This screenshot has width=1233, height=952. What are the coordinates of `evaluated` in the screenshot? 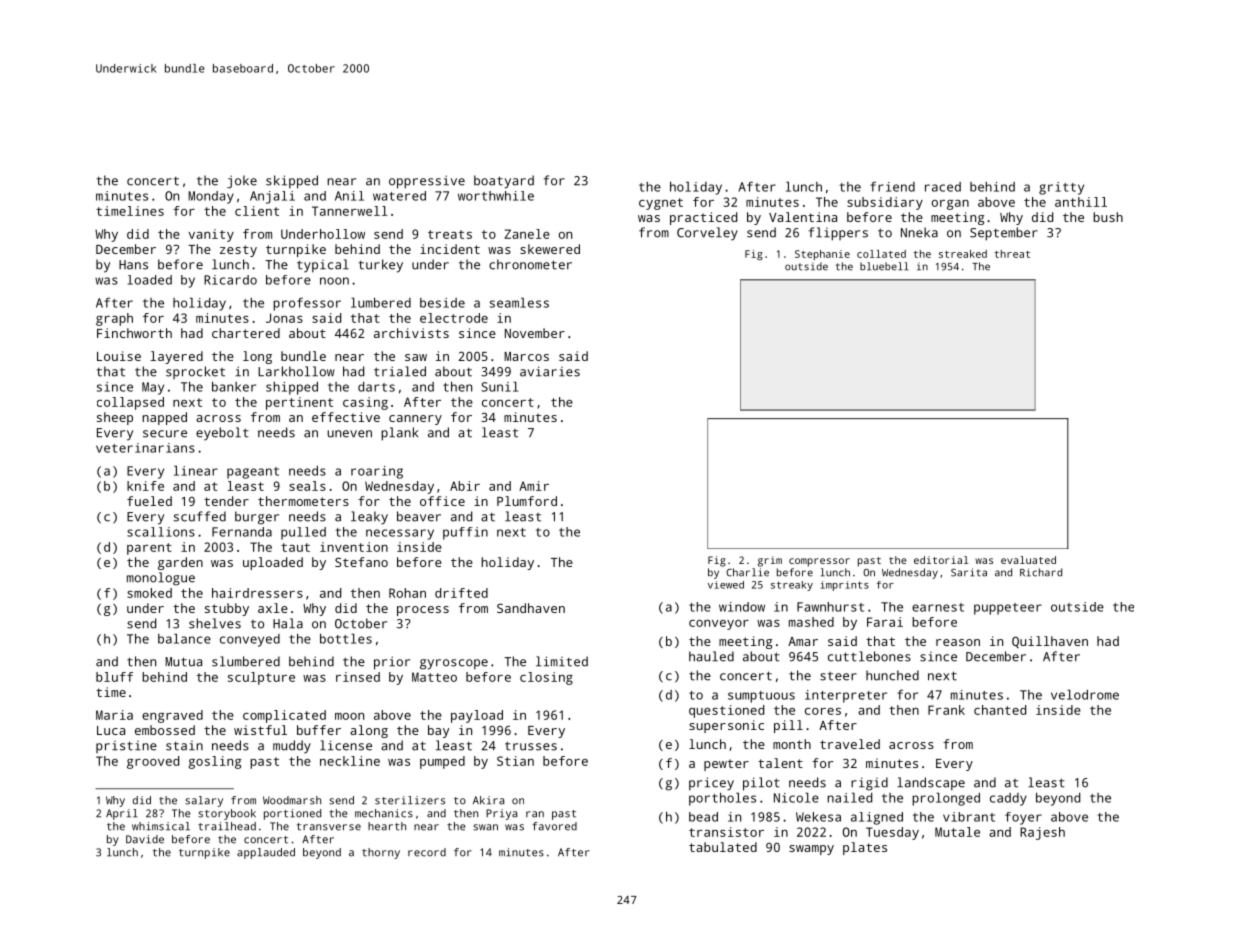 It's located at (1028, 560).
